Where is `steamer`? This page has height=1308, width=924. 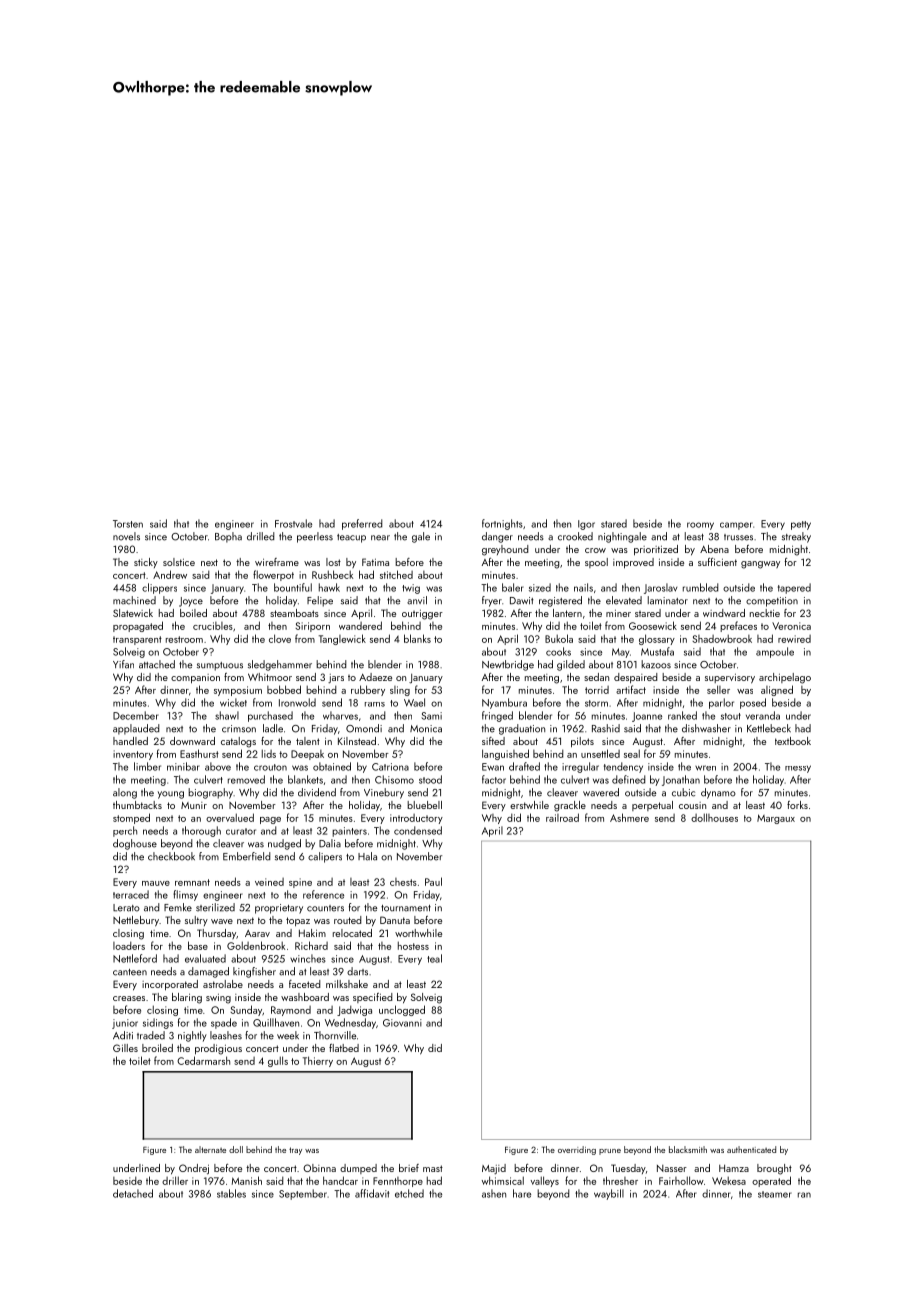
steamer is located at coordinates (775, 1194).
